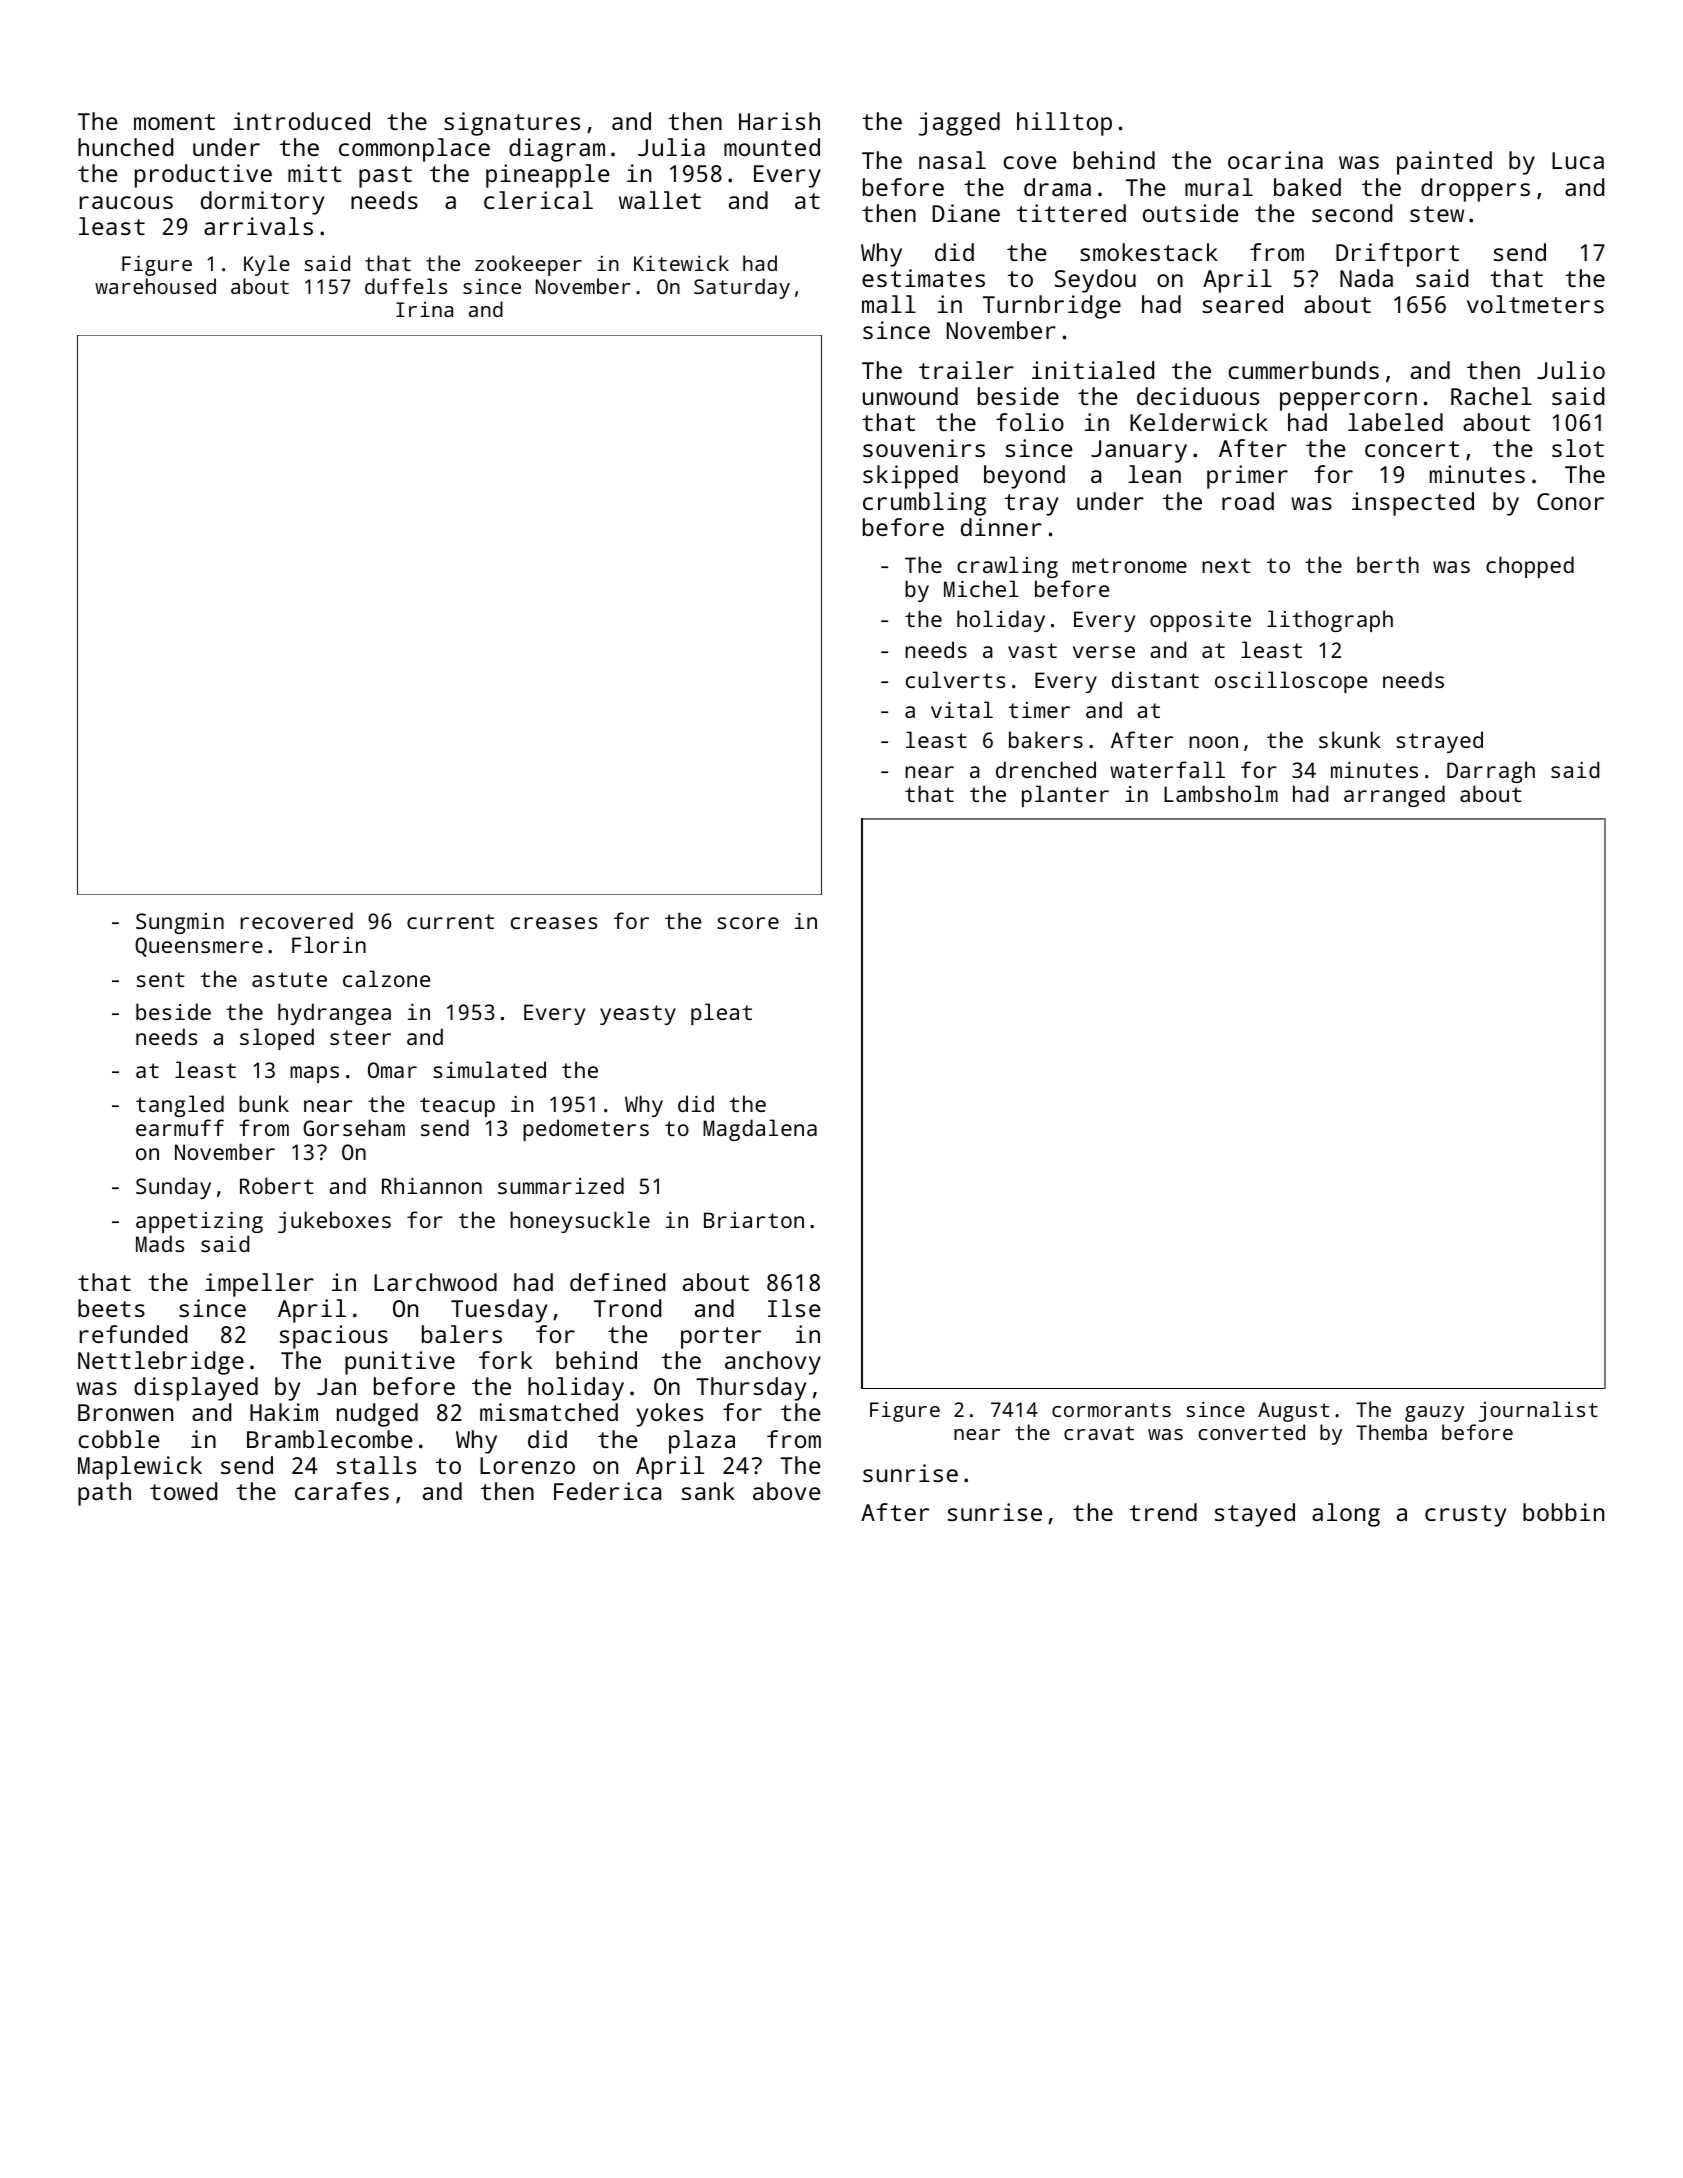 This screenshot has width=1683, height=2178. Describe the element at coordinates (1064, 124) in the screenshot. I see `hilltop` at that location.
